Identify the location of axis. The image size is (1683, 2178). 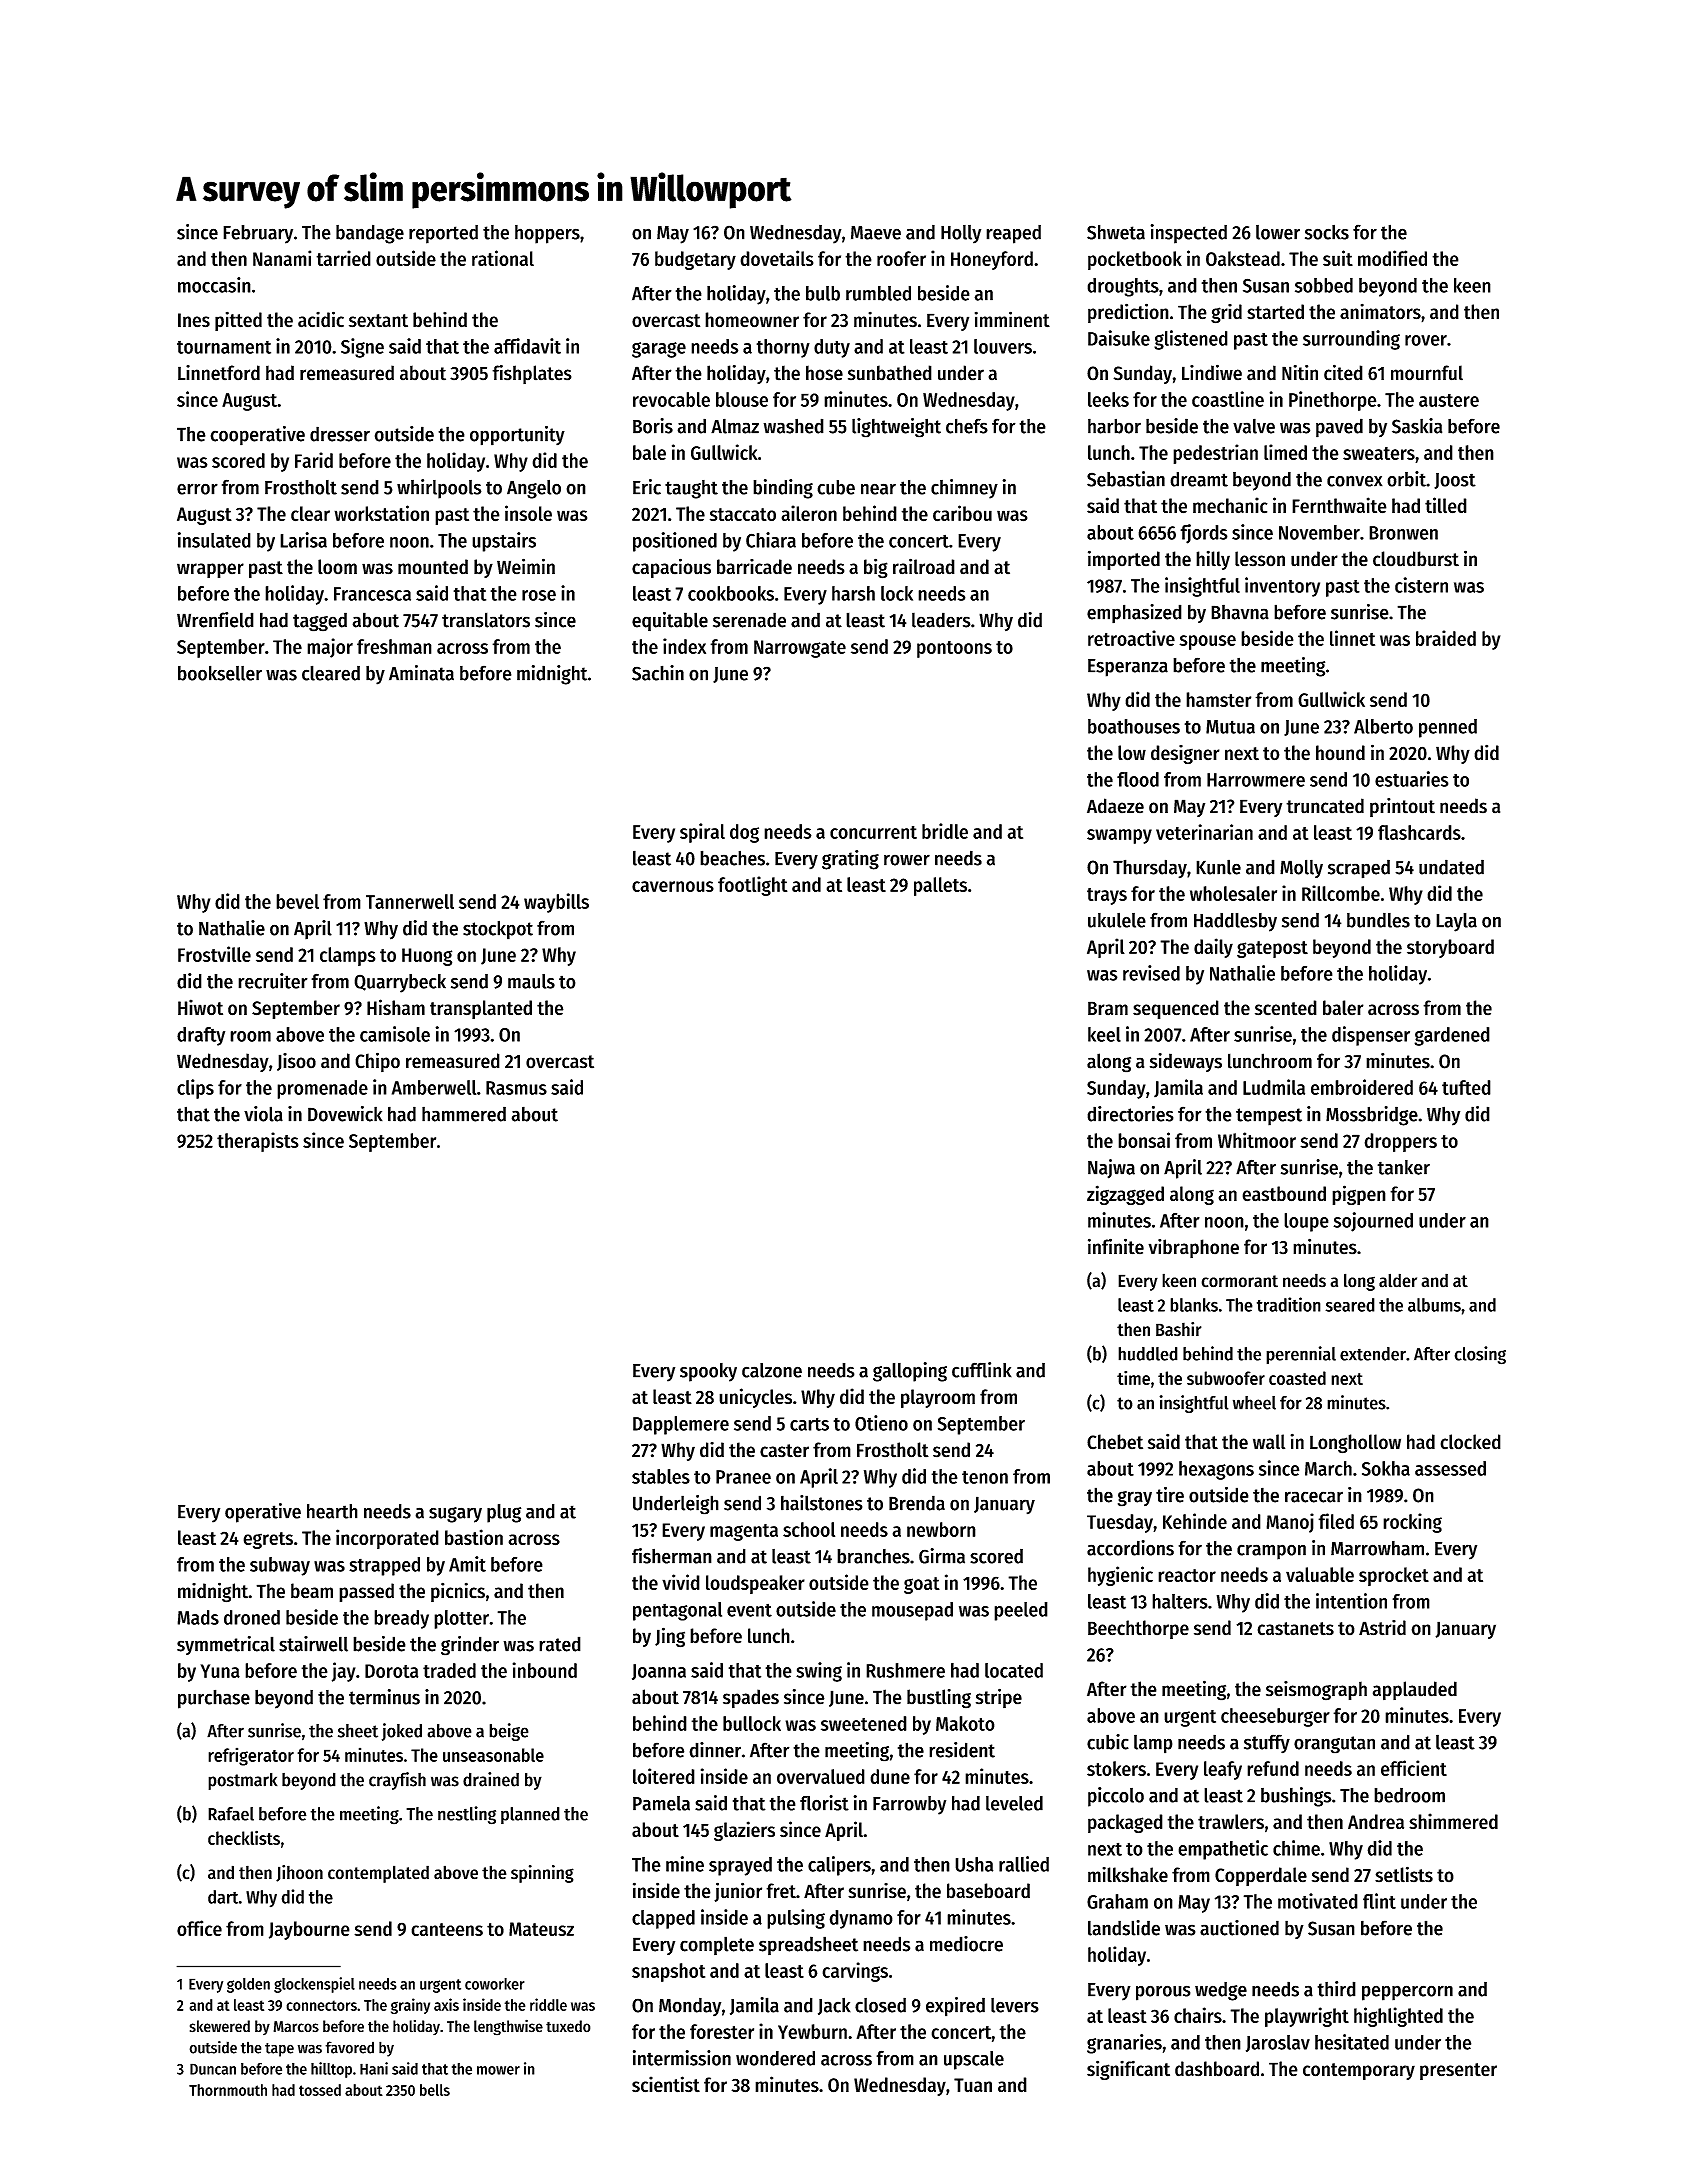
(446, 2004).
